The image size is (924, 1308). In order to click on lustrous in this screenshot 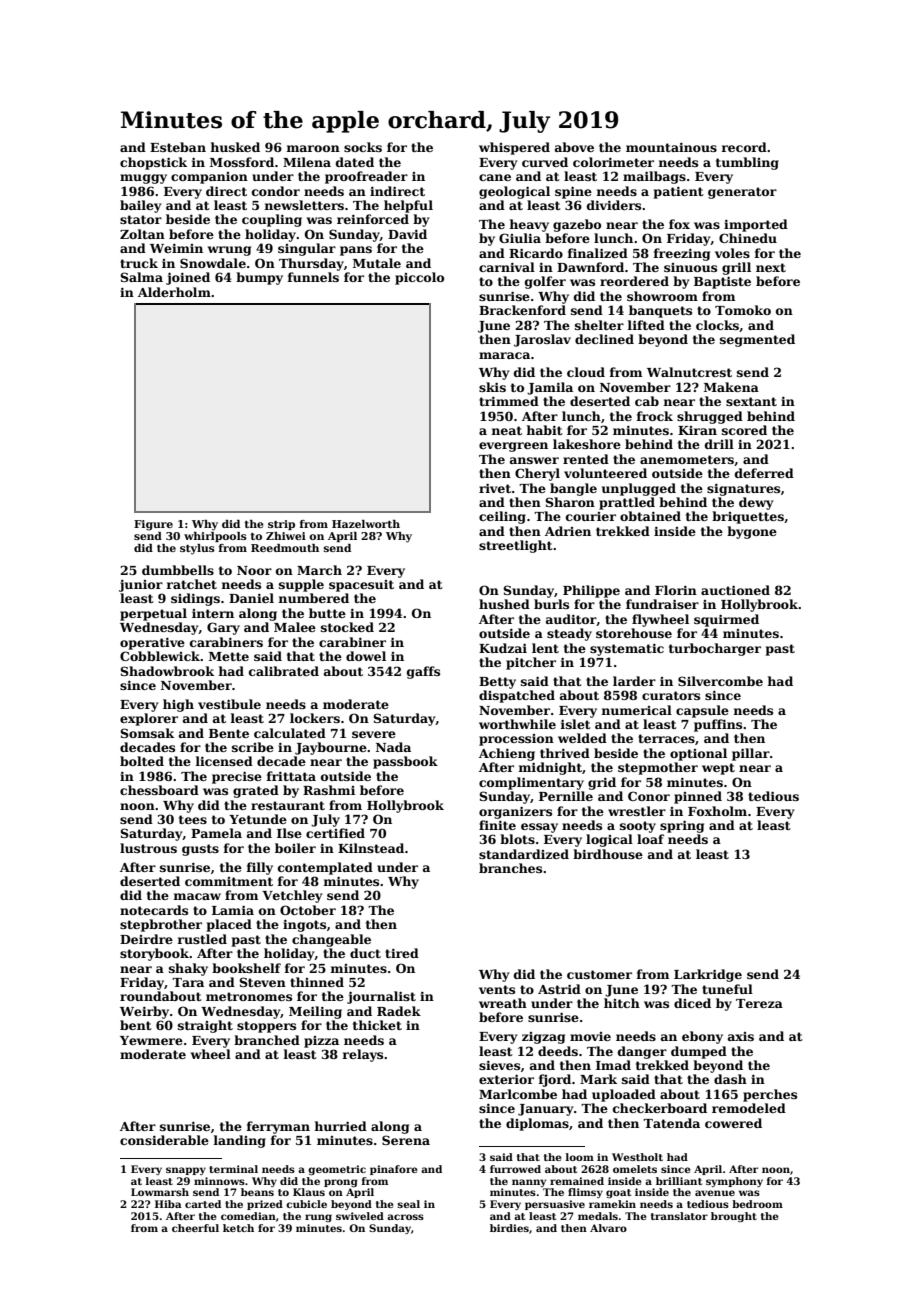, I will do `click(148, 848)`.
